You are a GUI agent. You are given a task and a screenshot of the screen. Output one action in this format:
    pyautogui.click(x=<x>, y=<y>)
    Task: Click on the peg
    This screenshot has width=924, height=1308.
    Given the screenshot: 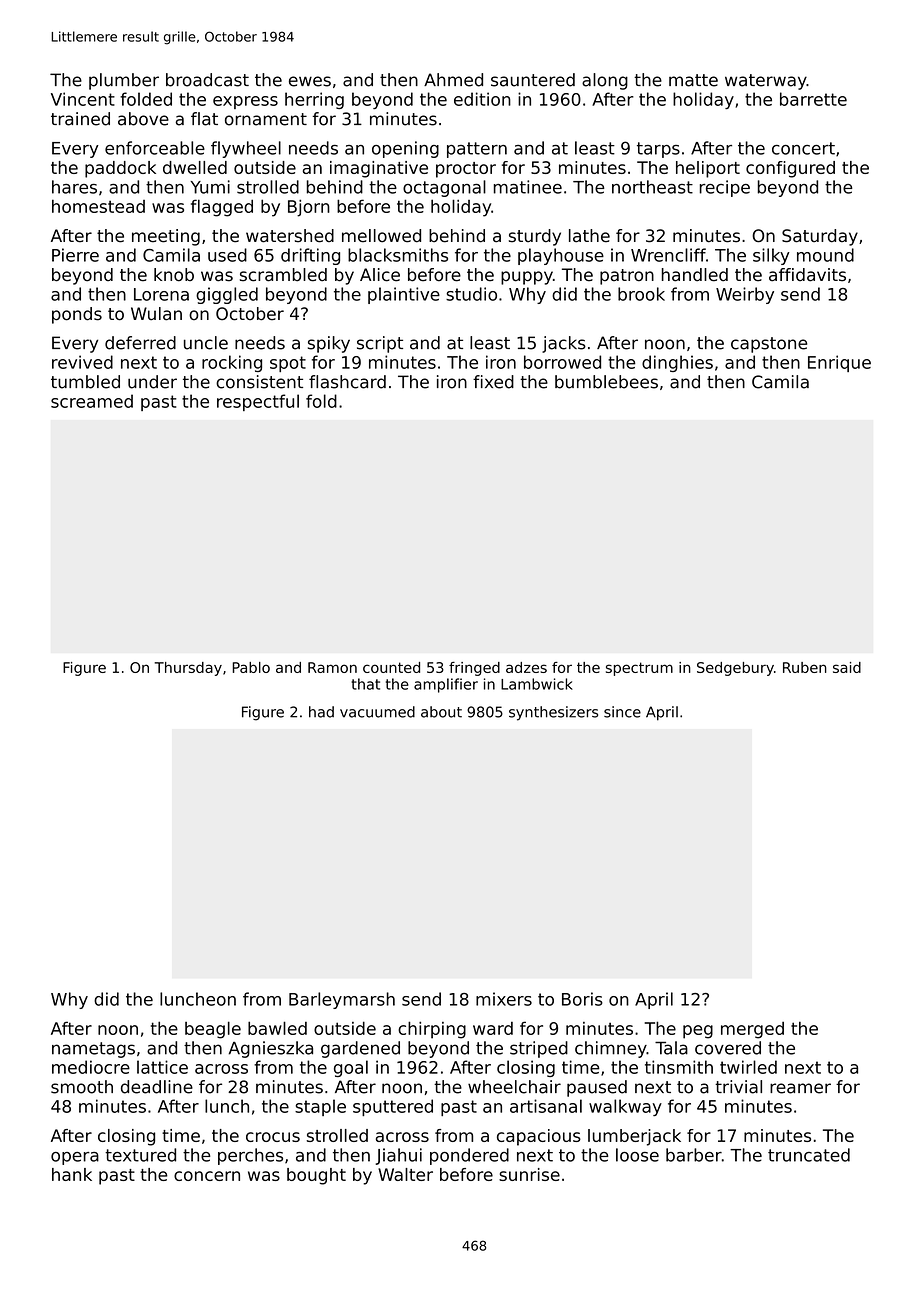 What is the action you would take?
    pyautogui.click(x=698, y=1032)
